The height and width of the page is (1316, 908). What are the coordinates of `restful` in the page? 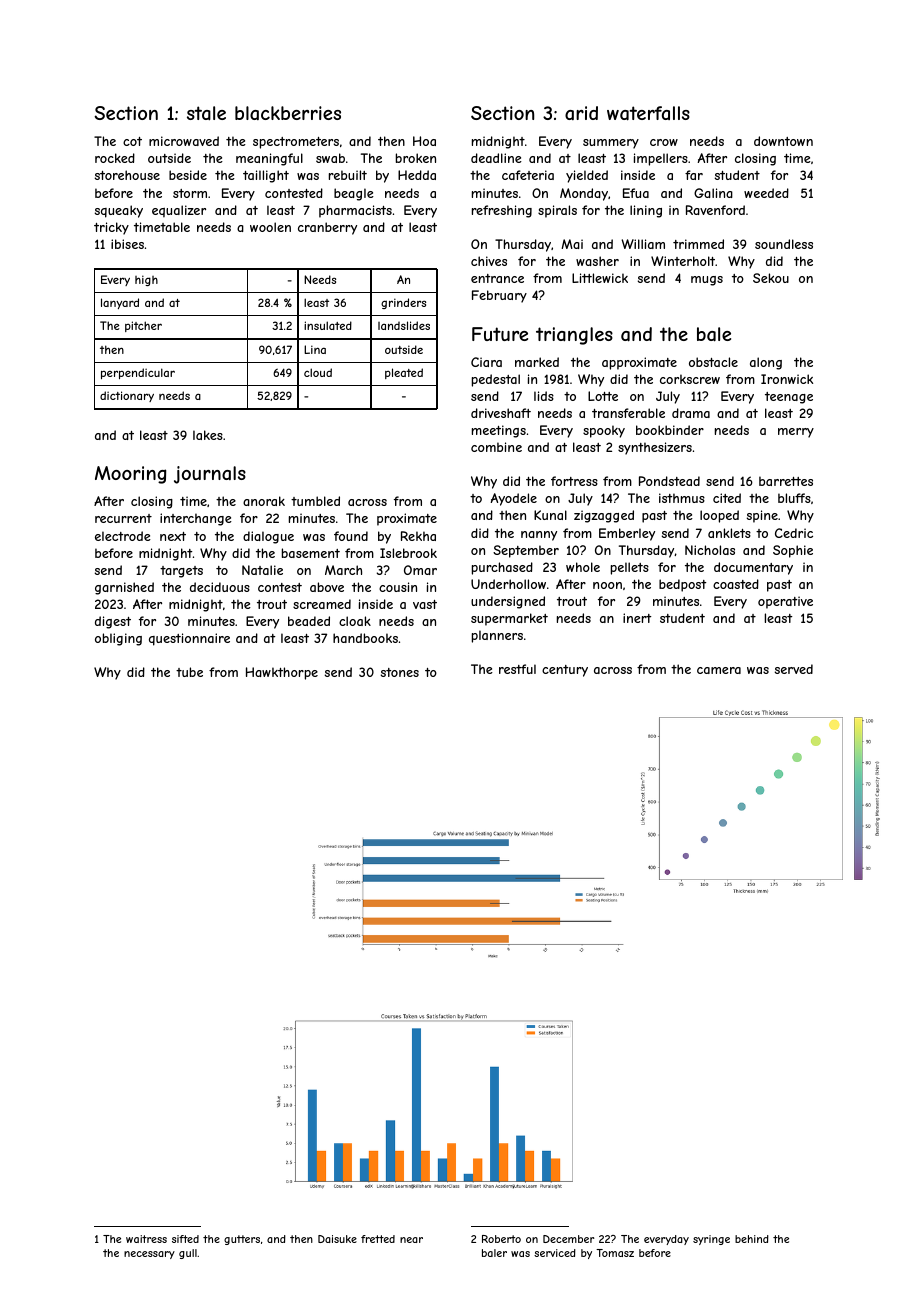 It's located at (517, 669).
